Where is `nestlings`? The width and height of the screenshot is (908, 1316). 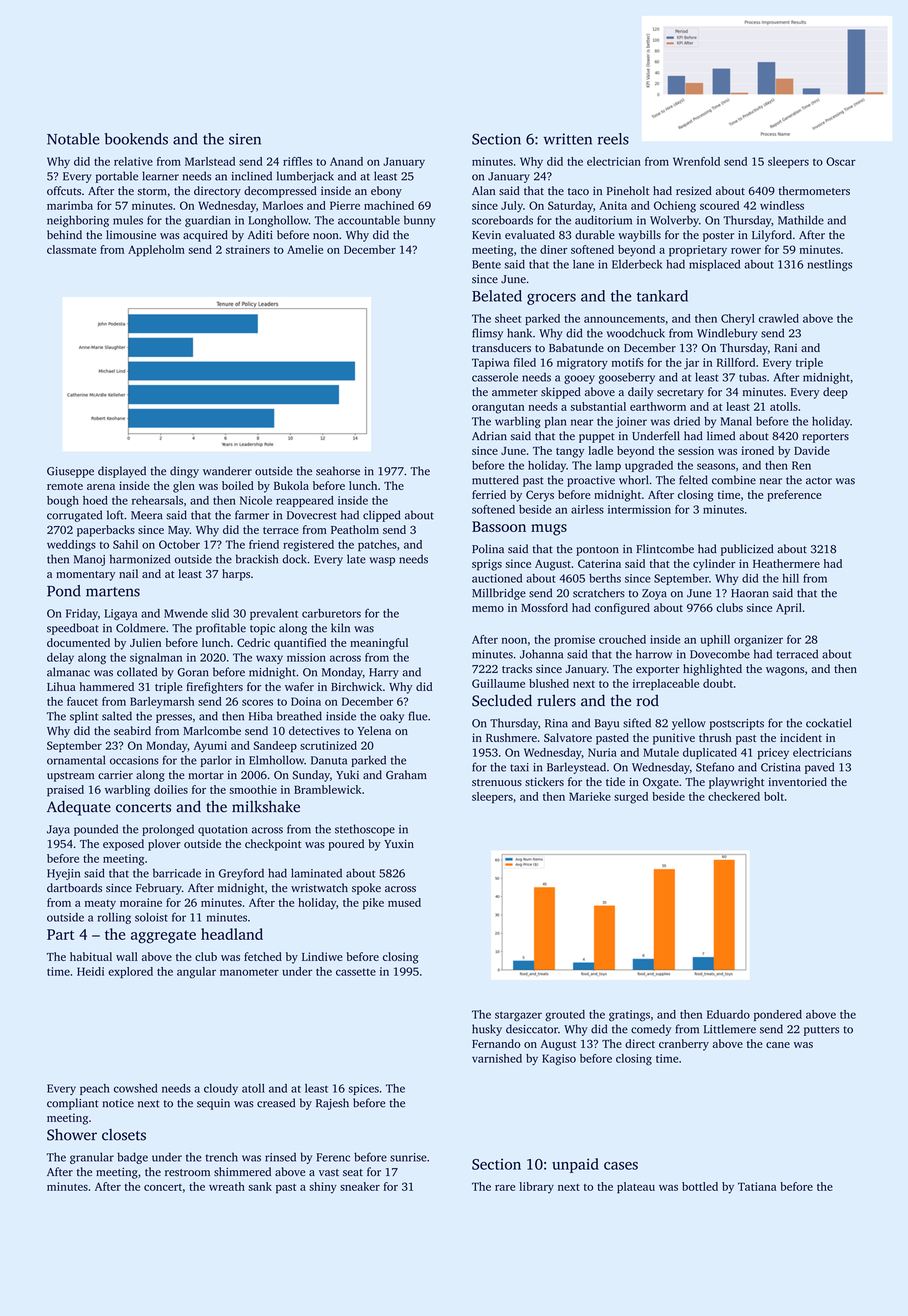 nestlings is located at coordinates (829, 265).
